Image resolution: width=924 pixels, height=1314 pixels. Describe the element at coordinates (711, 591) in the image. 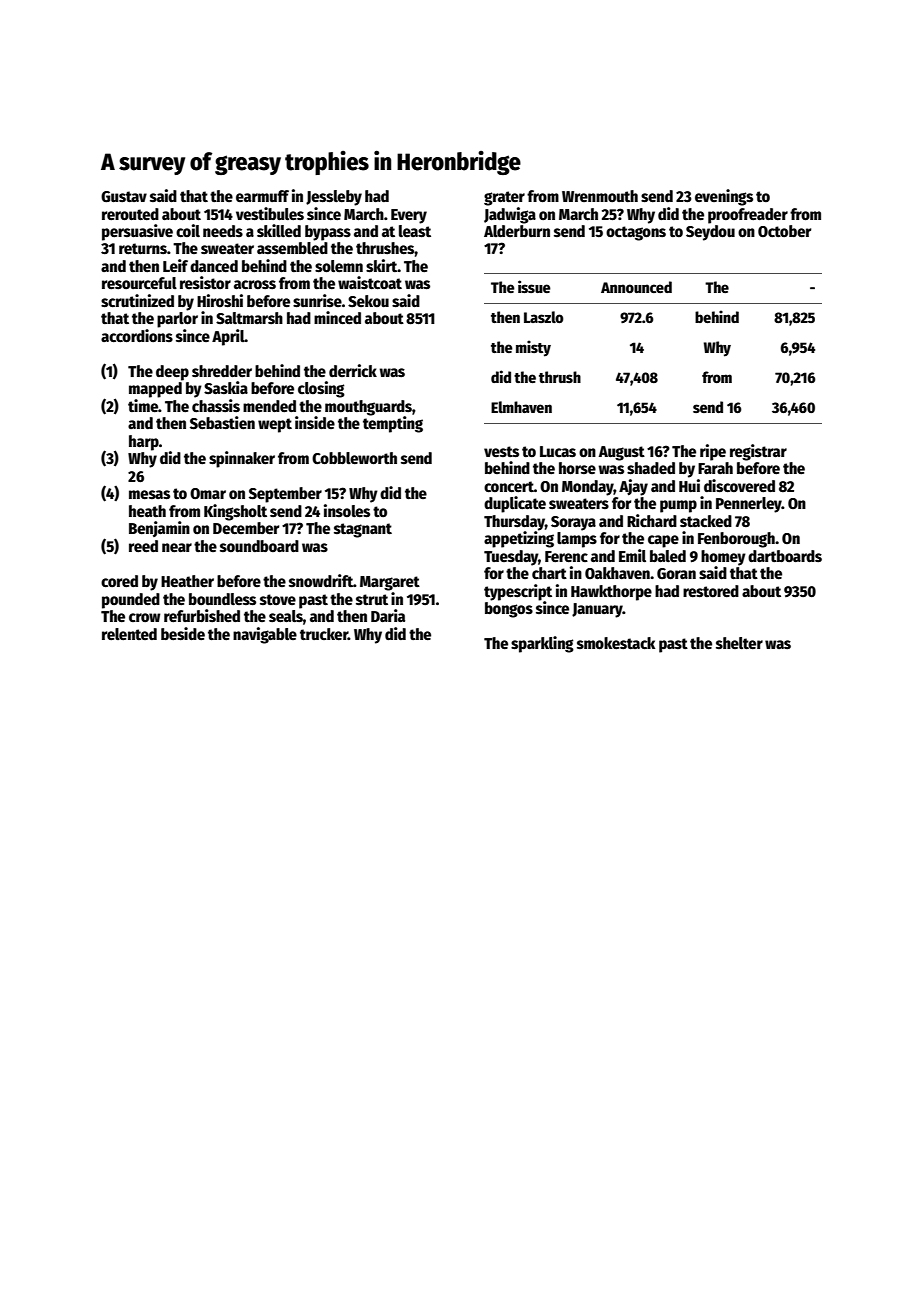

I see `restored` at that location.
